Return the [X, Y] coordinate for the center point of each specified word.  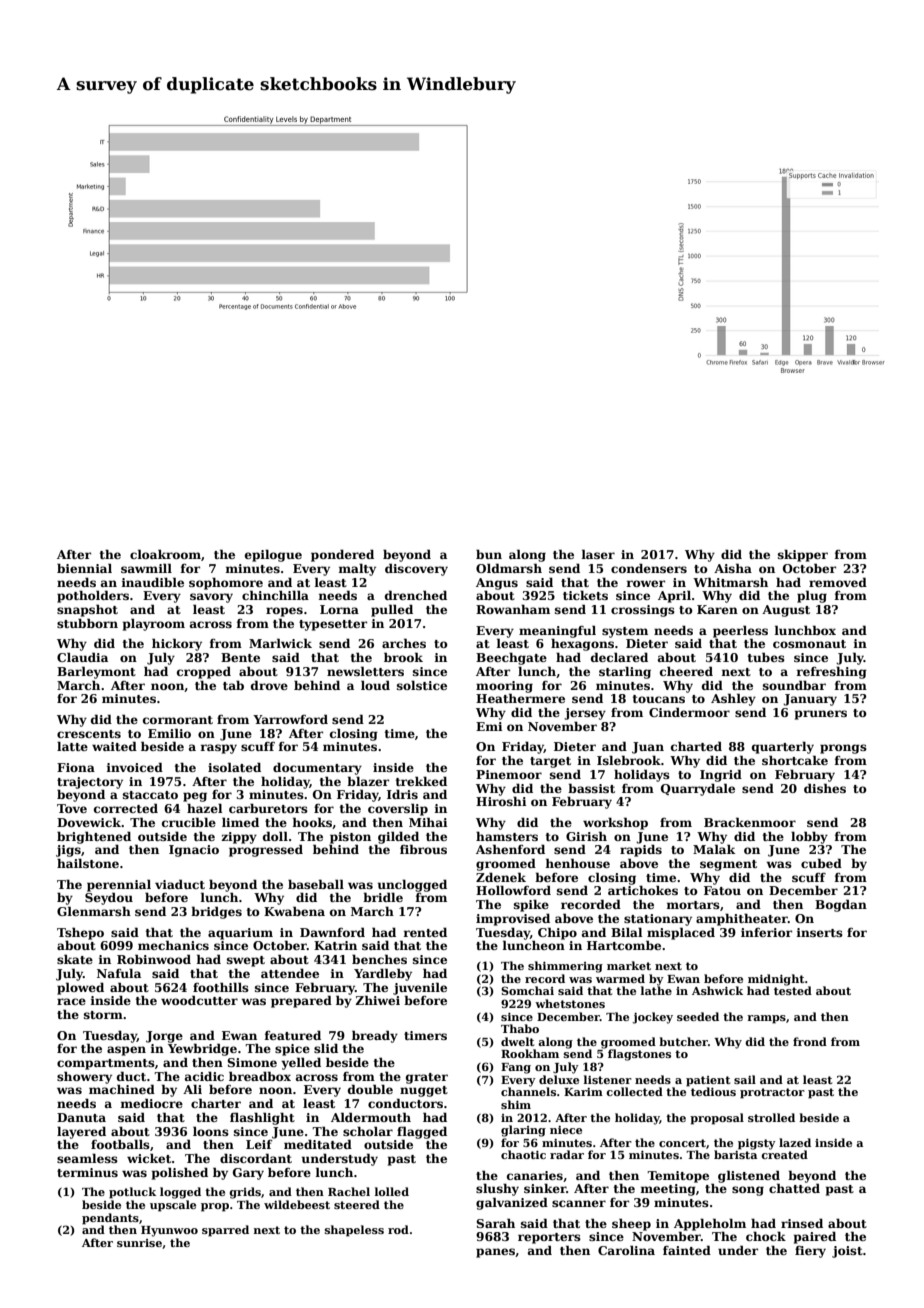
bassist [591, 788]
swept [246, 961]
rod [398, 1229]
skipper [803, 555]
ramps [766, 1019]
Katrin [335, 945]
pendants [110, 1219]
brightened [94, 837]
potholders [93, 596]
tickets [585, 595]
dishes [825, 788]
